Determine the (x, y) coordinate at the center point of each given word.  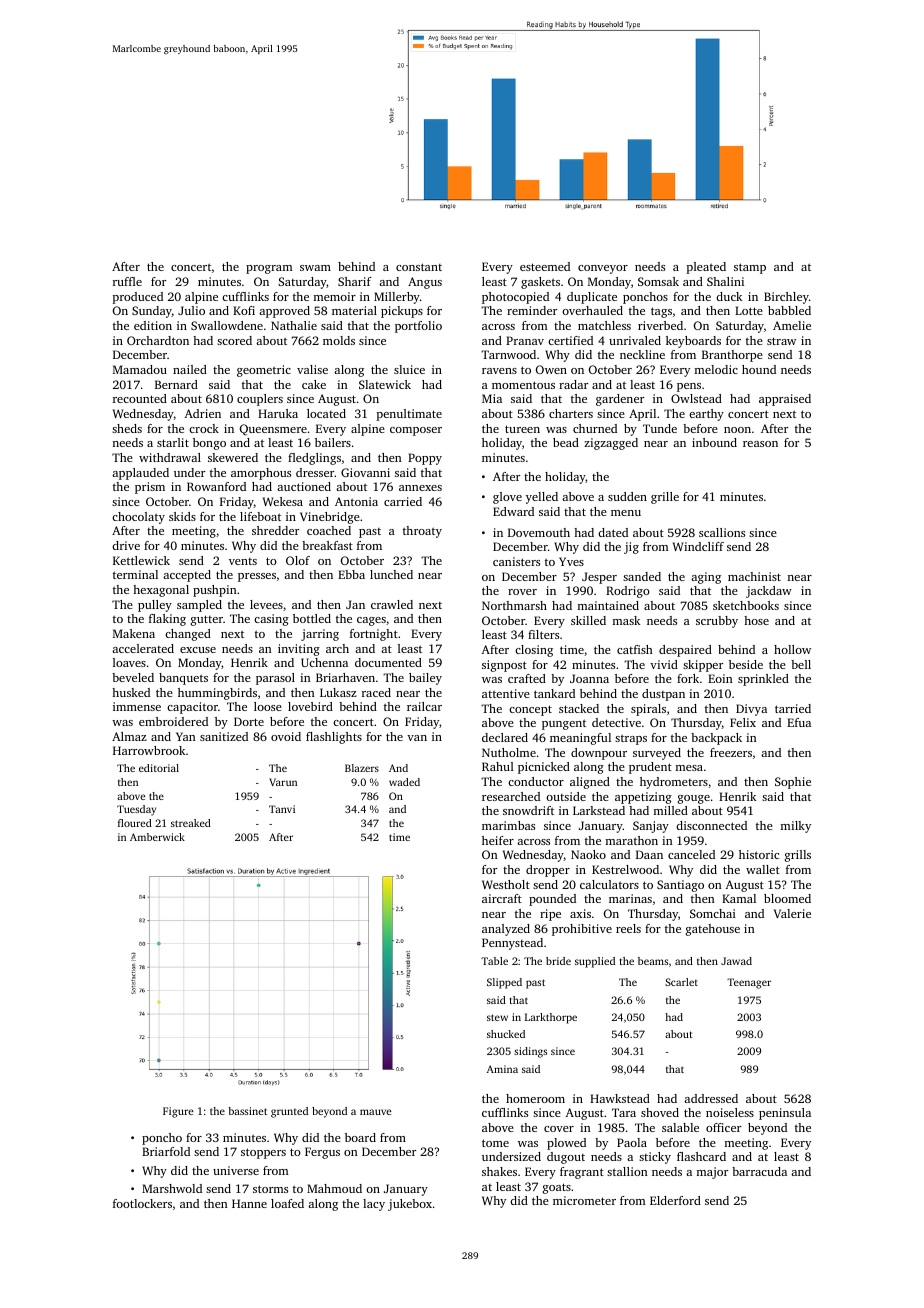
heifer (498, 840)
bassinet (247, 1111)
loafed (287, 1203)
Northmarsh (514, 605)
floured (135, 823)
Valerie (792, 913)
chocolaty (138, 518)
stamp (750, 268)
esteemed (545, 266)
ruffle (127, 281)
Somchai (713, 913)
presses (257, 577)
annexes (420, 488)
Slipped (504, 983)
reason (760, 444)
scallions (722, 532)
